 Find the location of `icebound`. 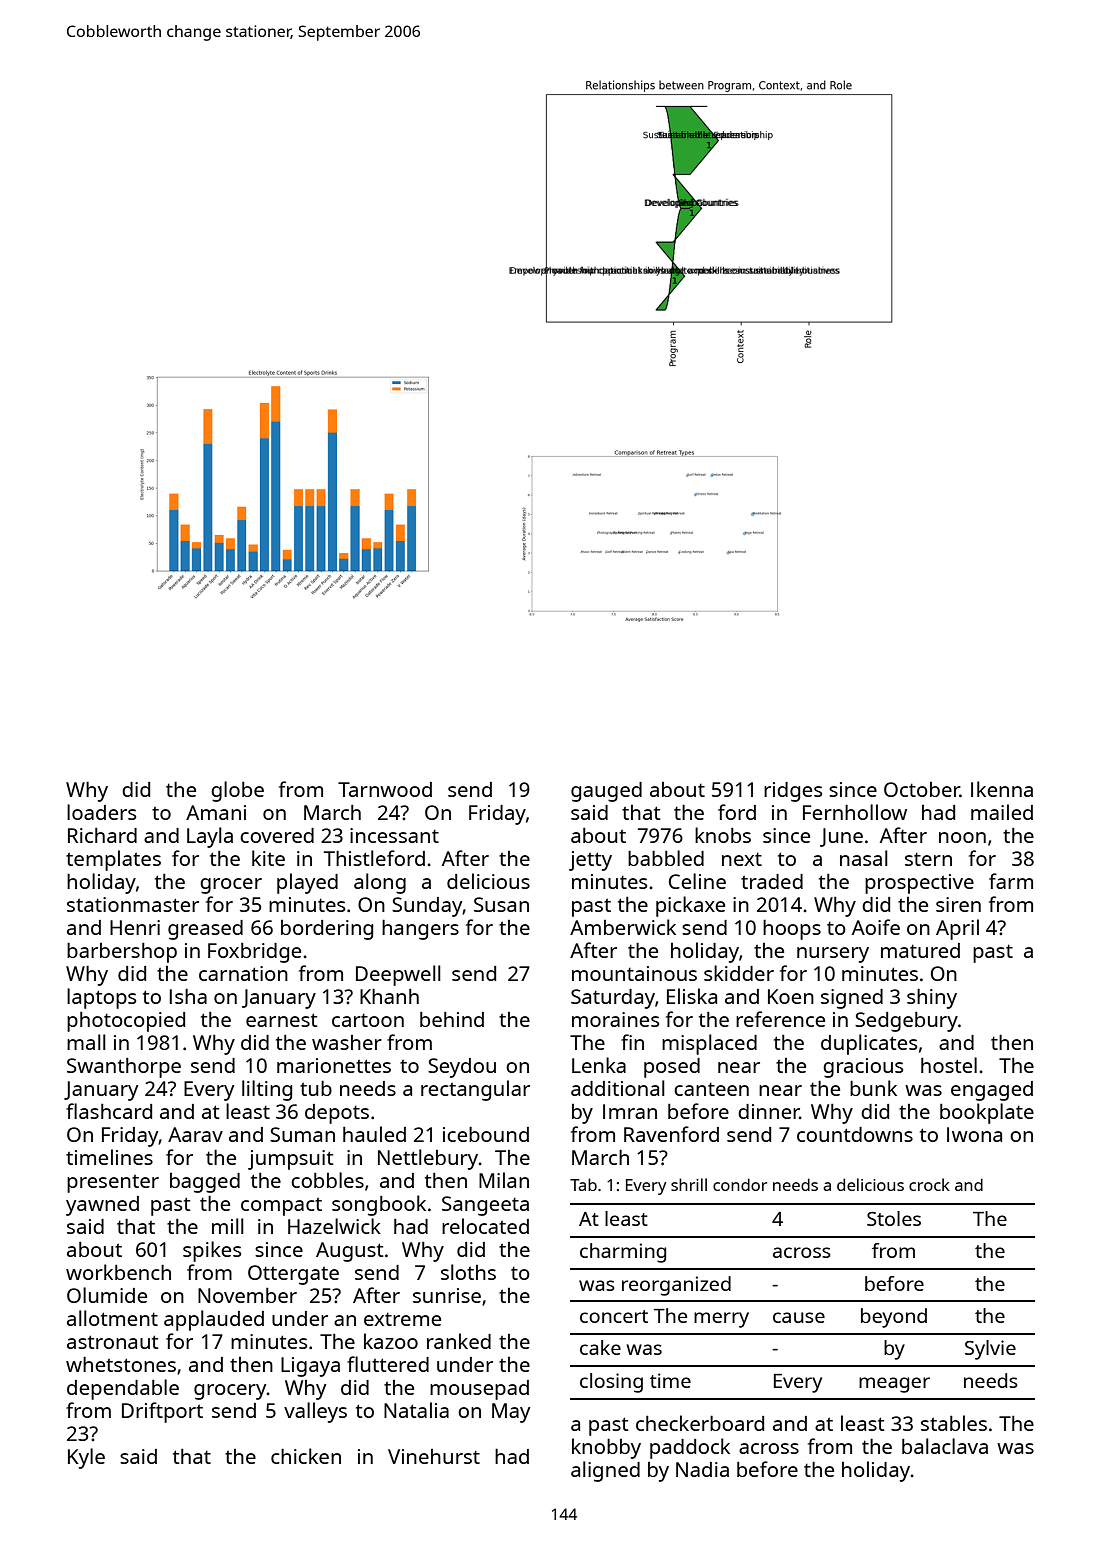

icebound is located at coordinates (486, 1134).
